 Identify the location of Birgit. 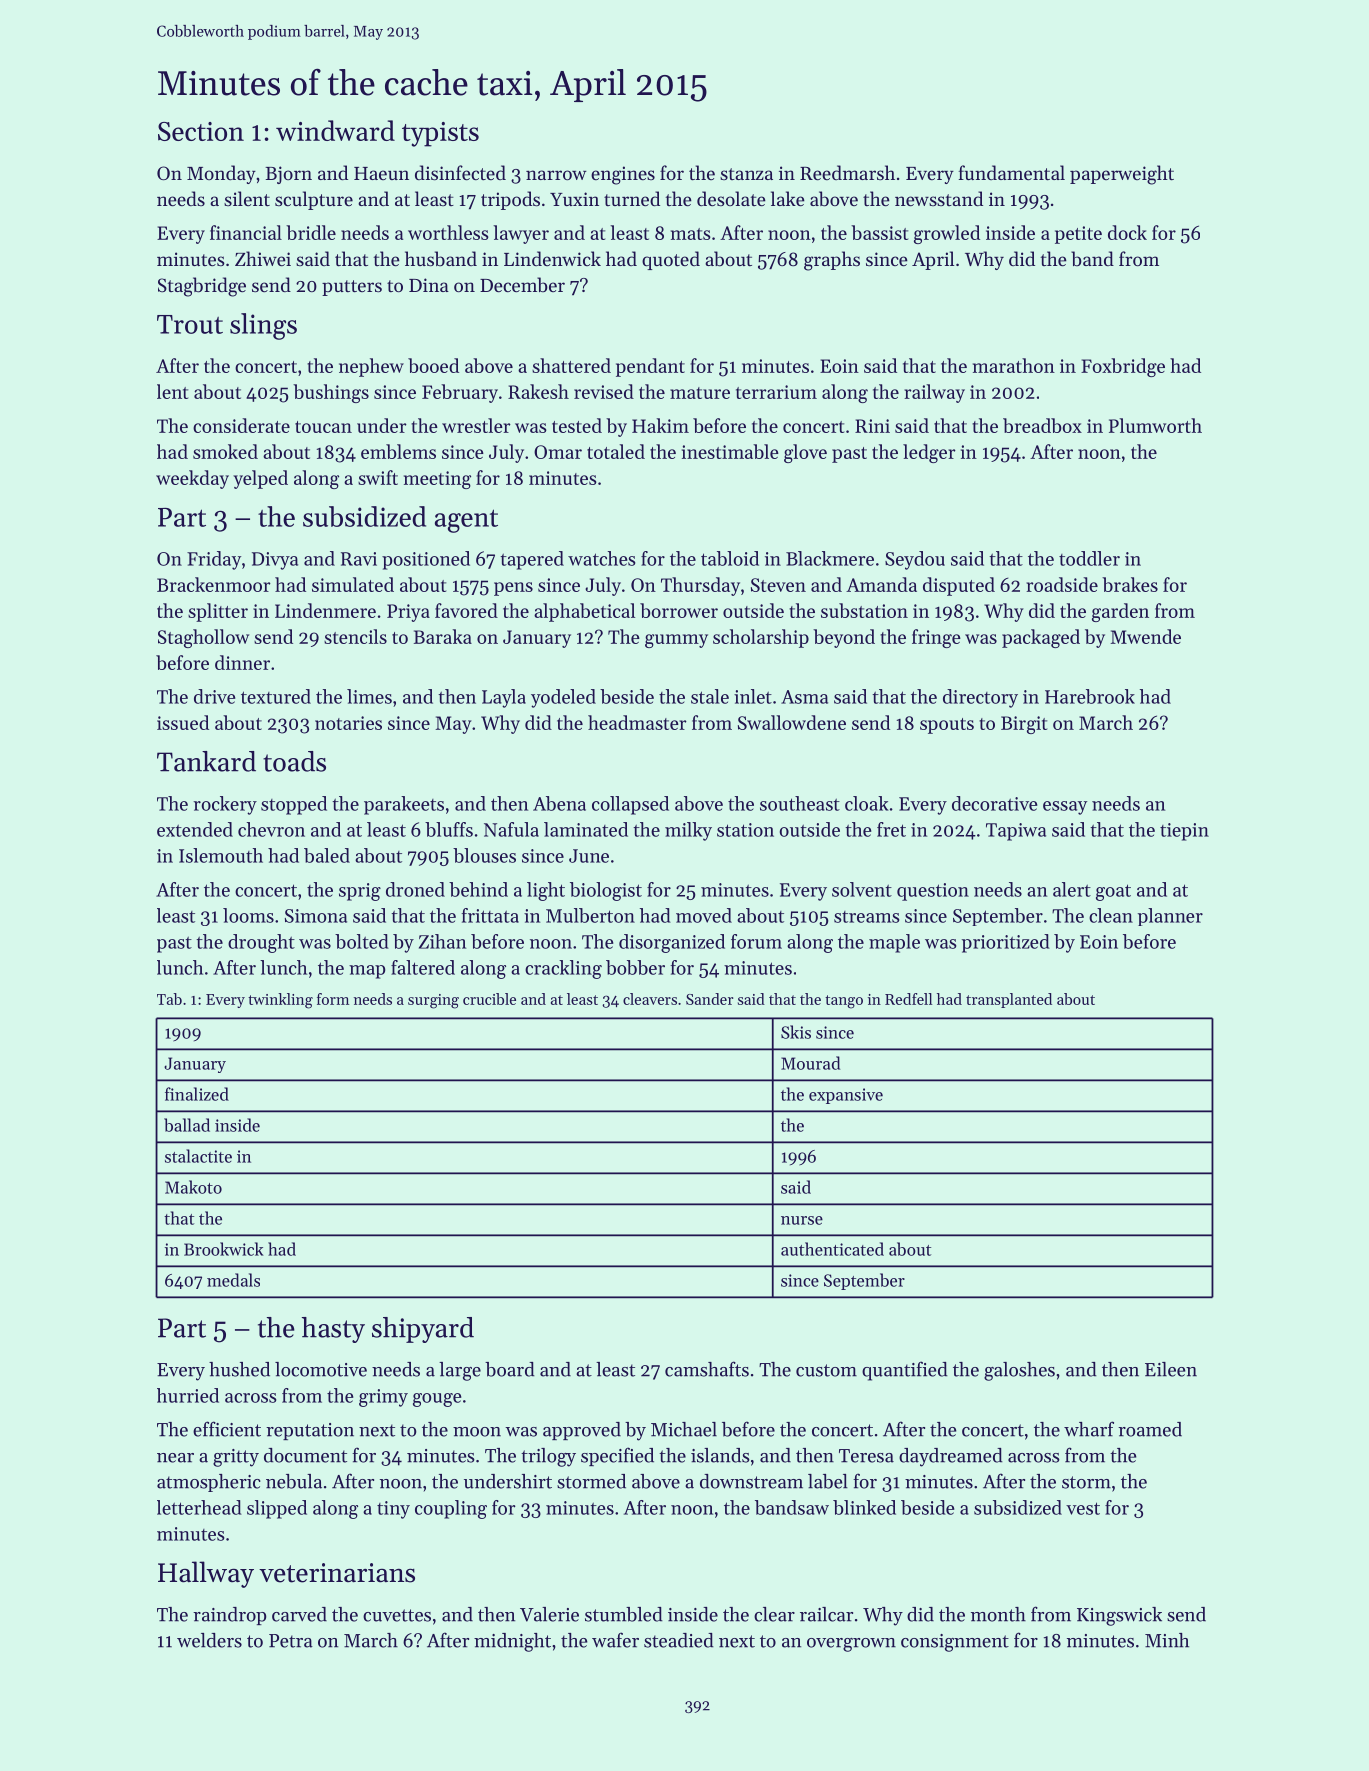
(1024, 725).
